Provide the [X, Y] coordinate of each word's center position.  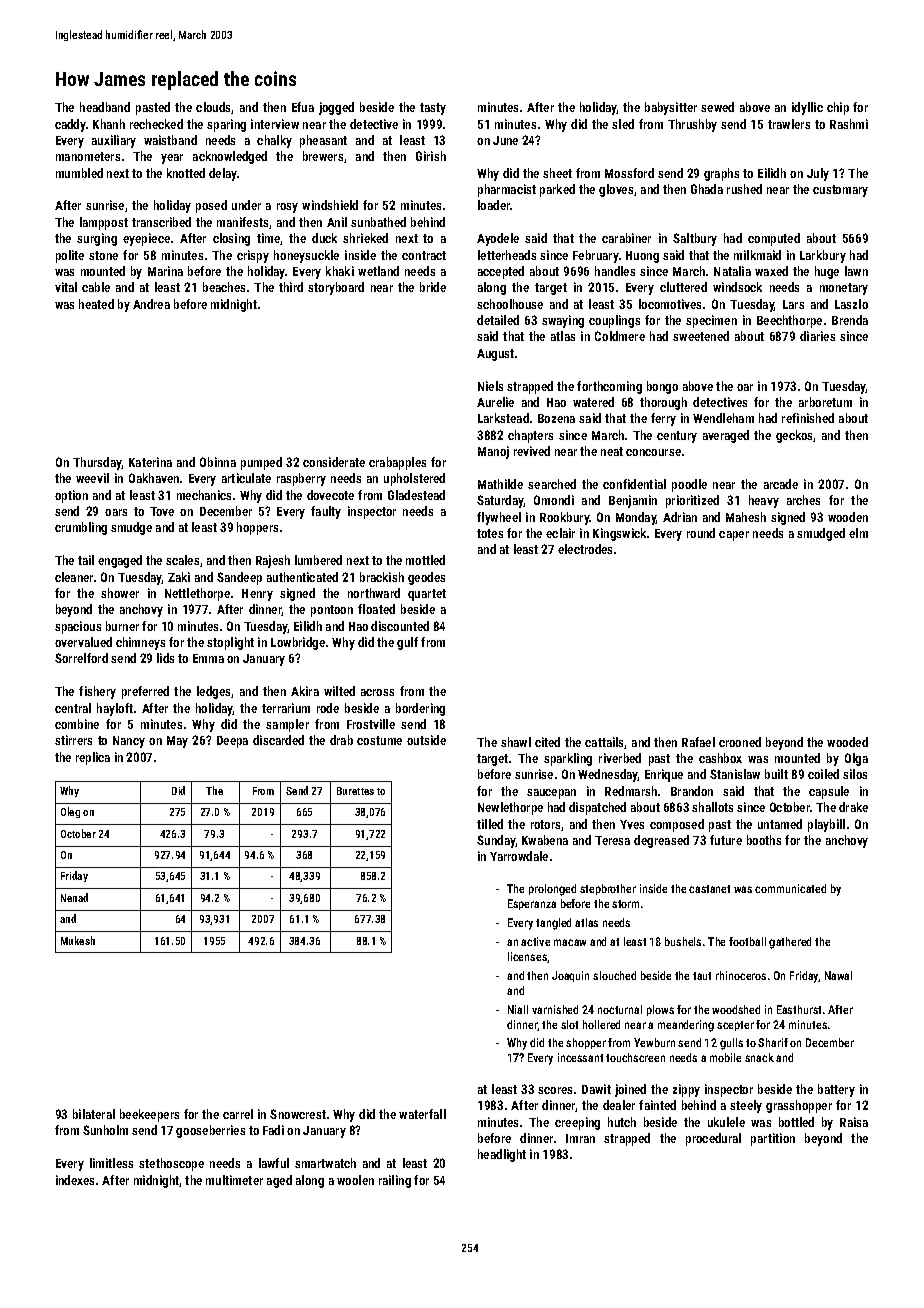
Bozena [556, 418]
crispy [253, 256]
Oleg [70, 812]
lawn [856, 271]
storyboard [336, 288]
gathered [790, 943]
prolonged [552, 890]
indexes [75, 1180]
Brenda [850, 320]
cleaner [74, 577]
